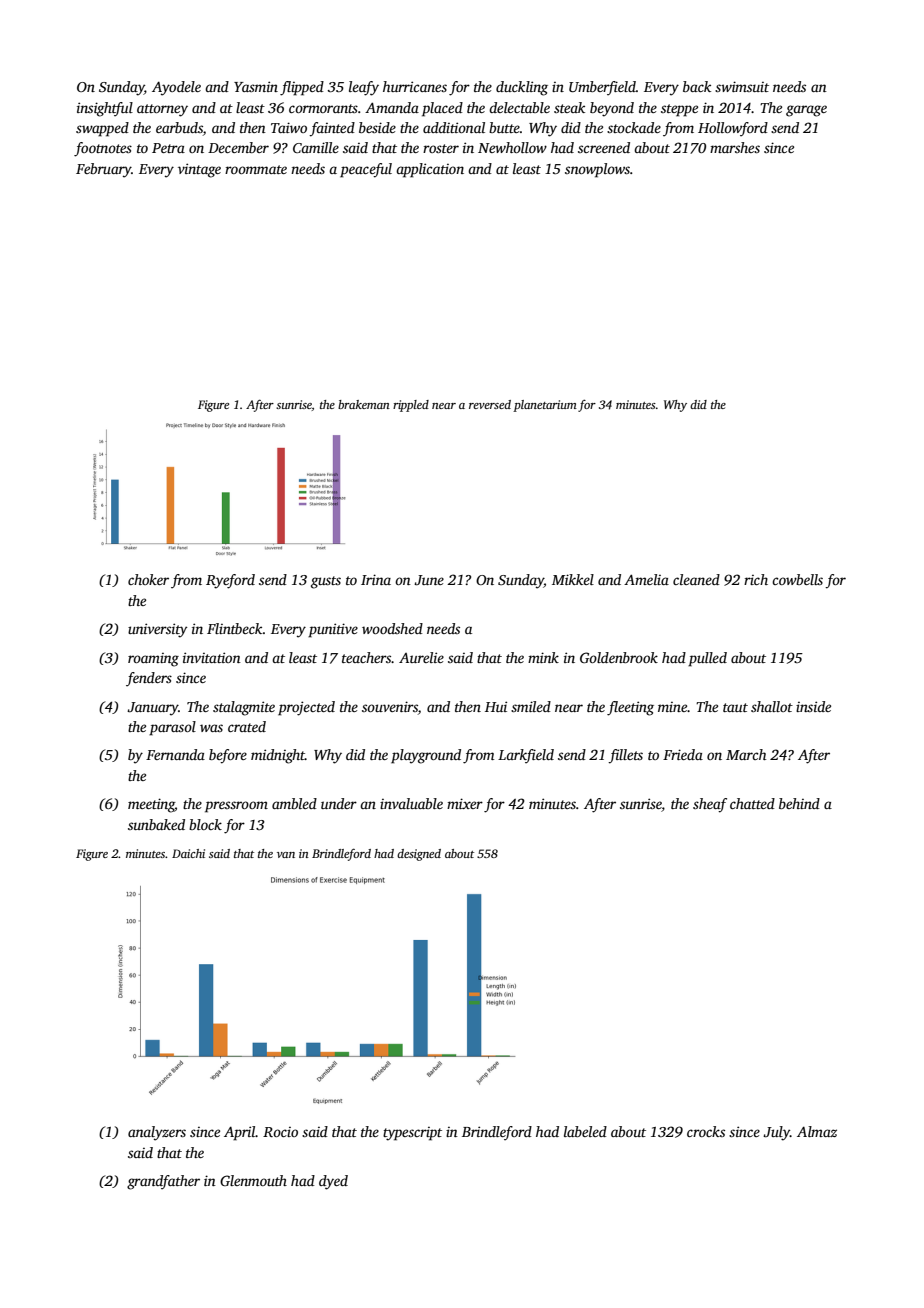  I want to click on punitive, so click(333, 630).
